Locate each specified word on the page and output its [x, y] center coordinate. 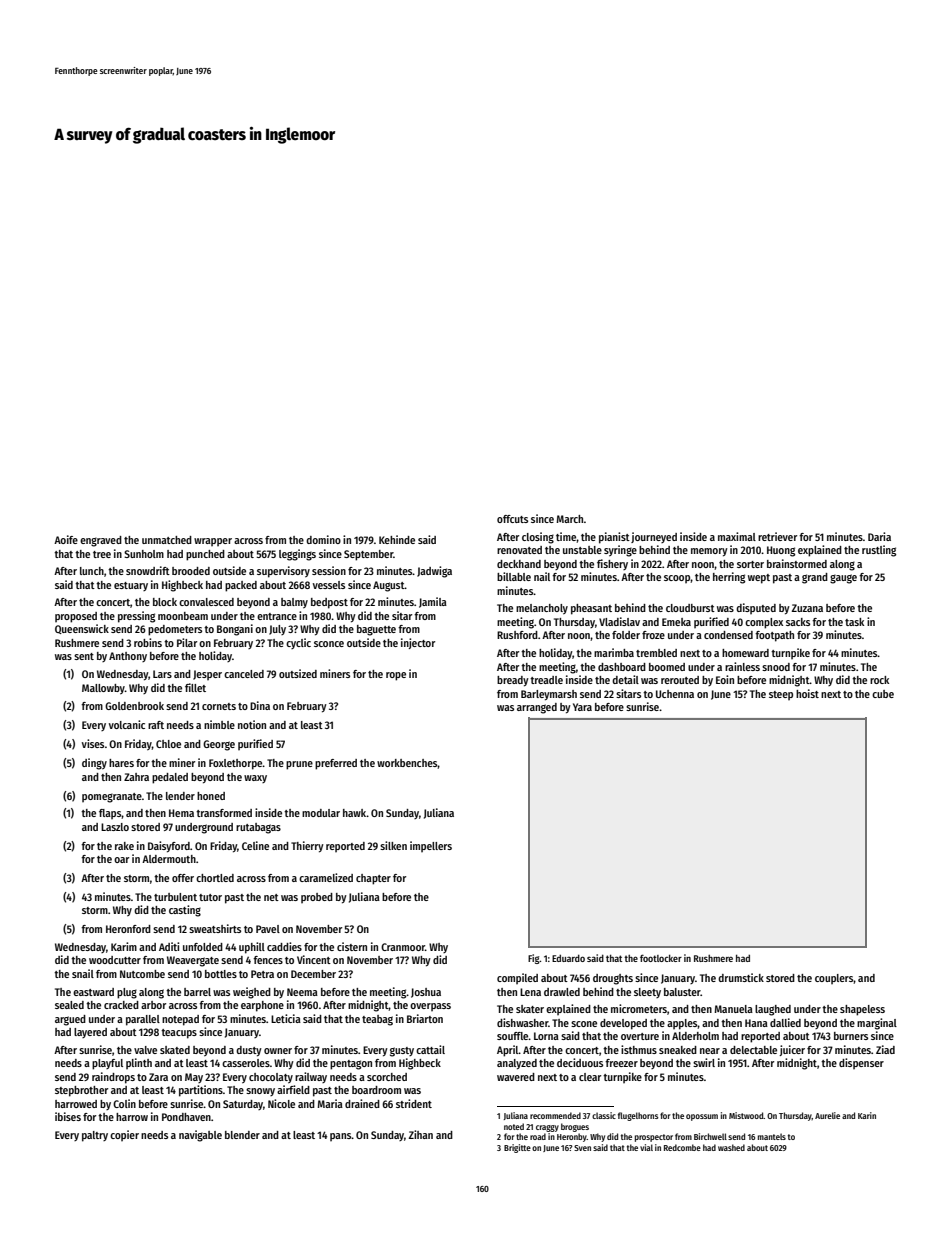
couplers [834, 979]
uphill [252, 948]
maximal [737, 536]
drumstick [741, 977]
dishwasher [522, 1022]
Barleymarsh [549, 695]
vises [93, 743]
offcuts [512, 519]
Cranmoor [403, 947]
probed [317, 898]
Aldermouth [169, 859]
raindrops [113, 1078]
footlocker [661, 958]
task [854, 622]
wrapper [213, 542]
